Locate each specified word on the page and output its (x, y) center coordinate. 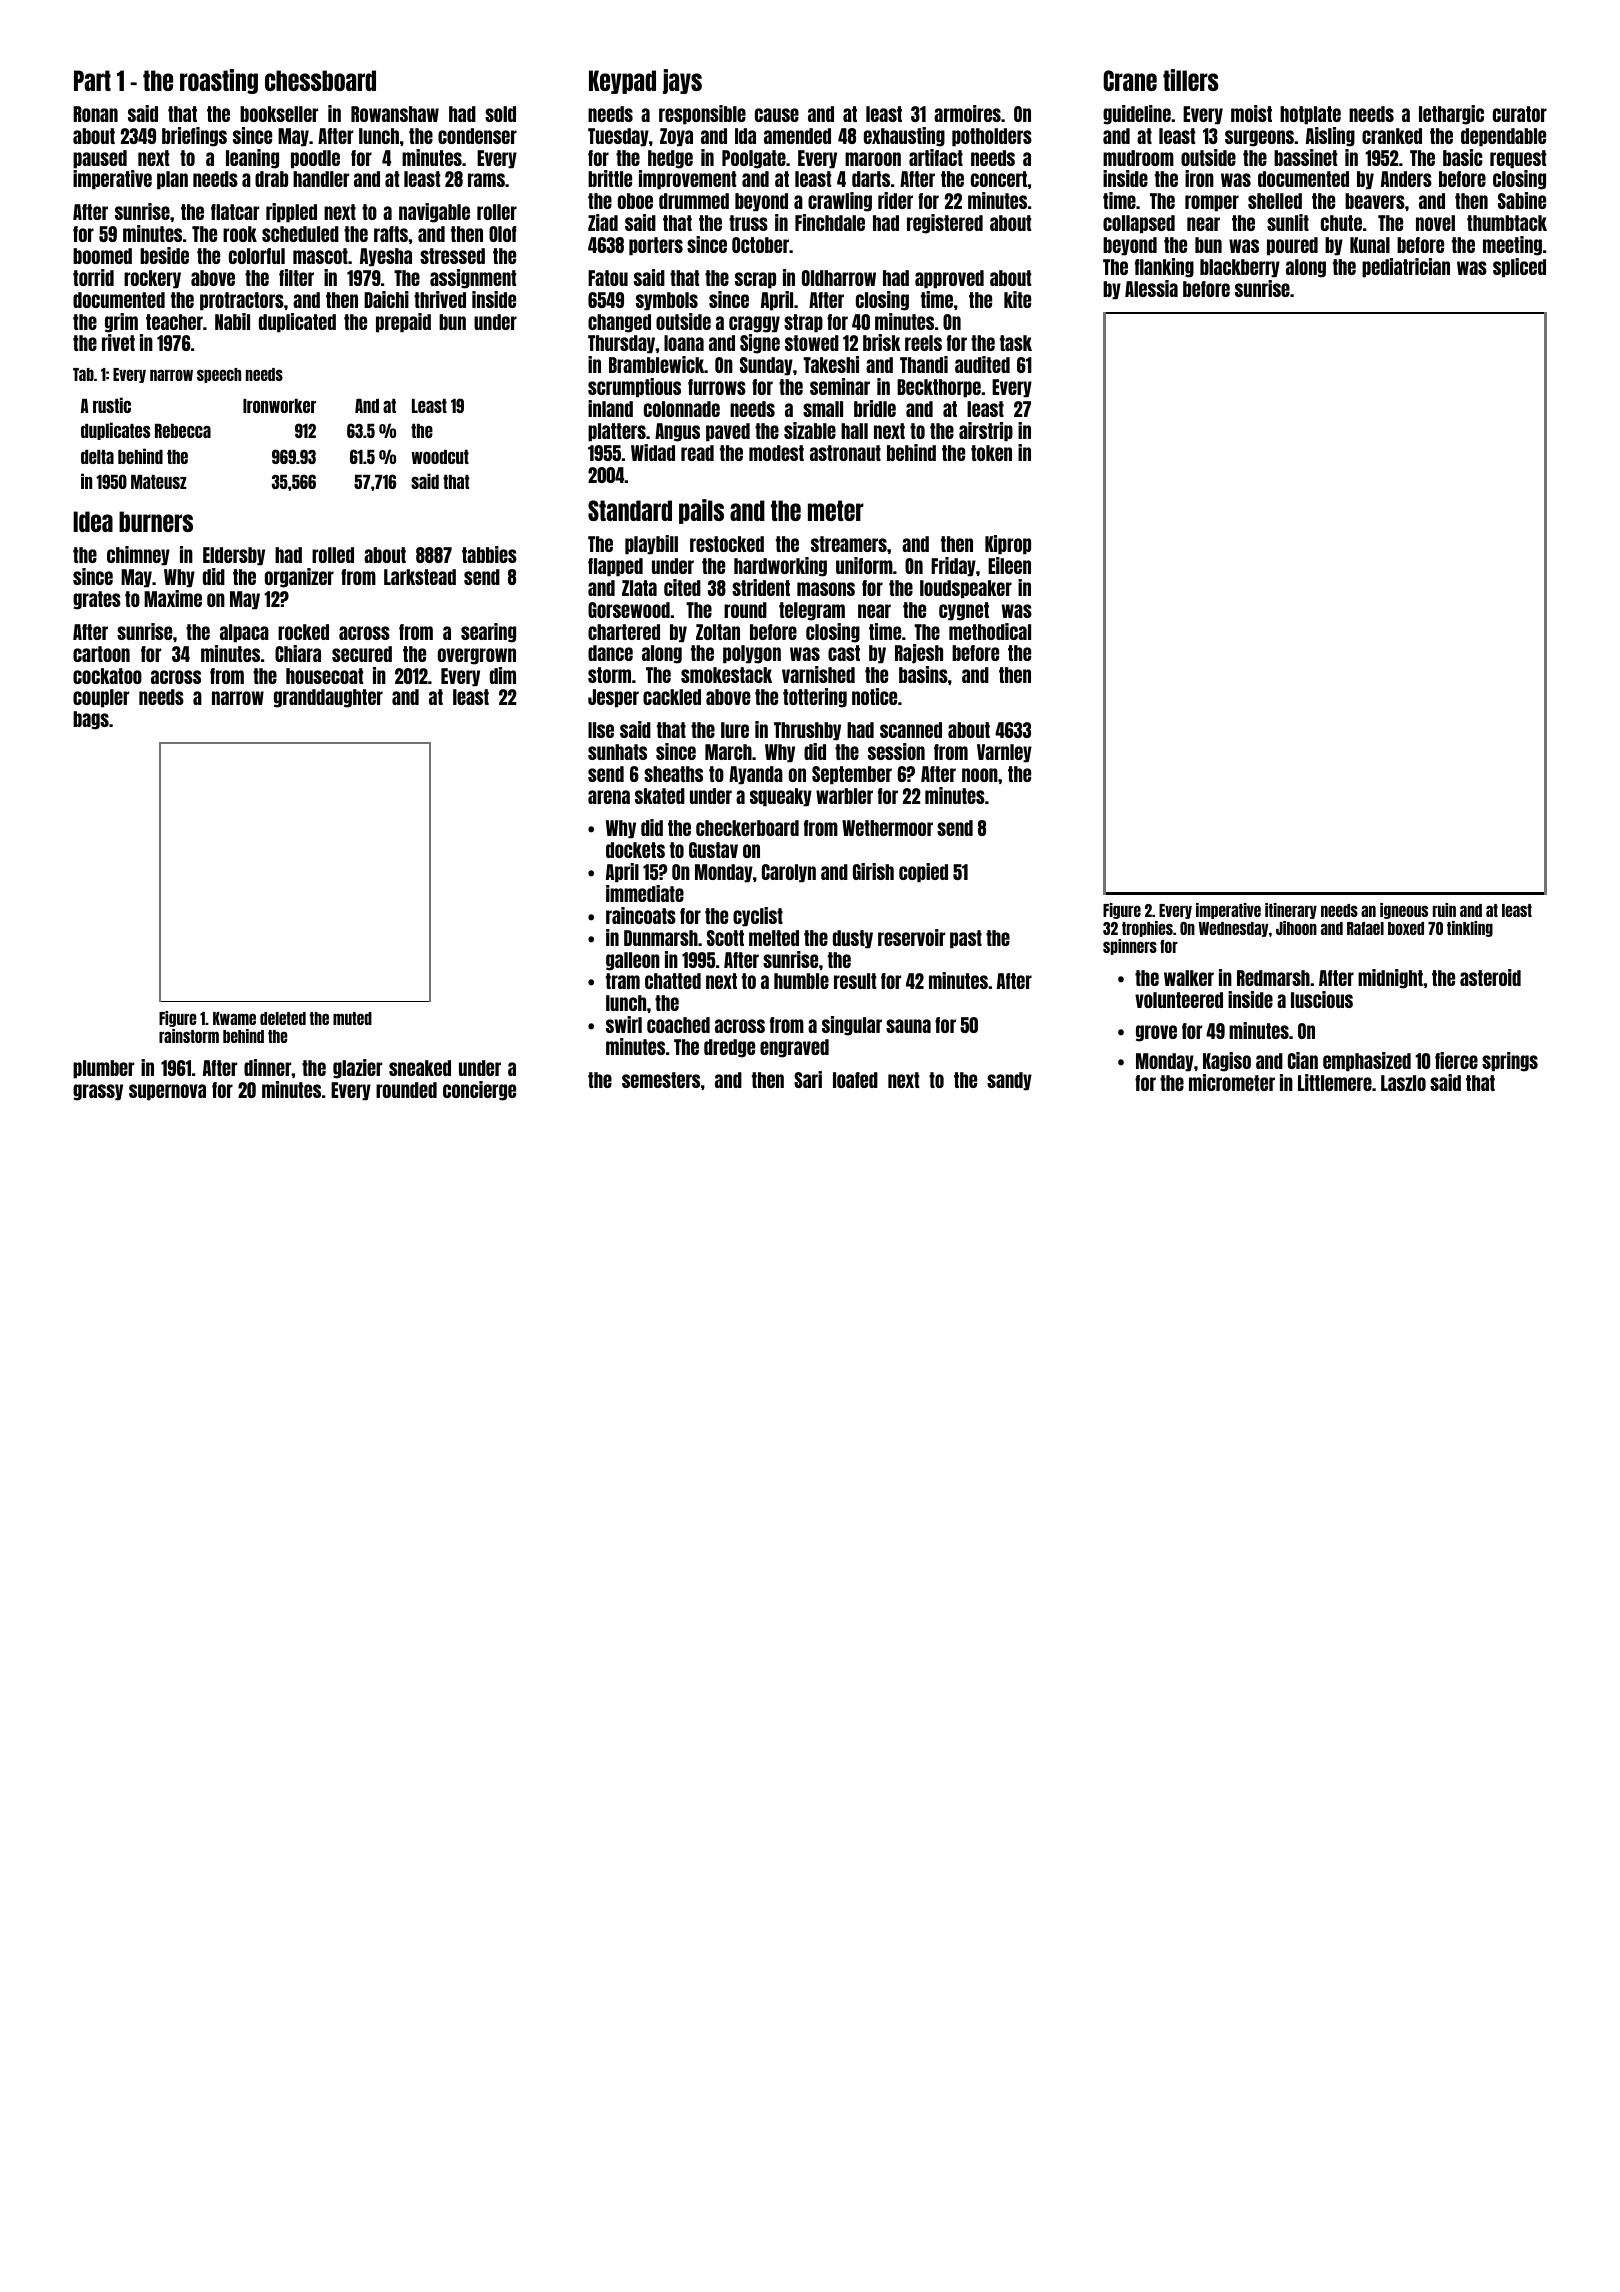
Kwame (234, 1018)
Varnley (1004, 753)
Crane (1130, 80)
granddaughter (328, 698)
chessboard (320, 80)
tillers (1191, 80)
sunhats (617, 752)
